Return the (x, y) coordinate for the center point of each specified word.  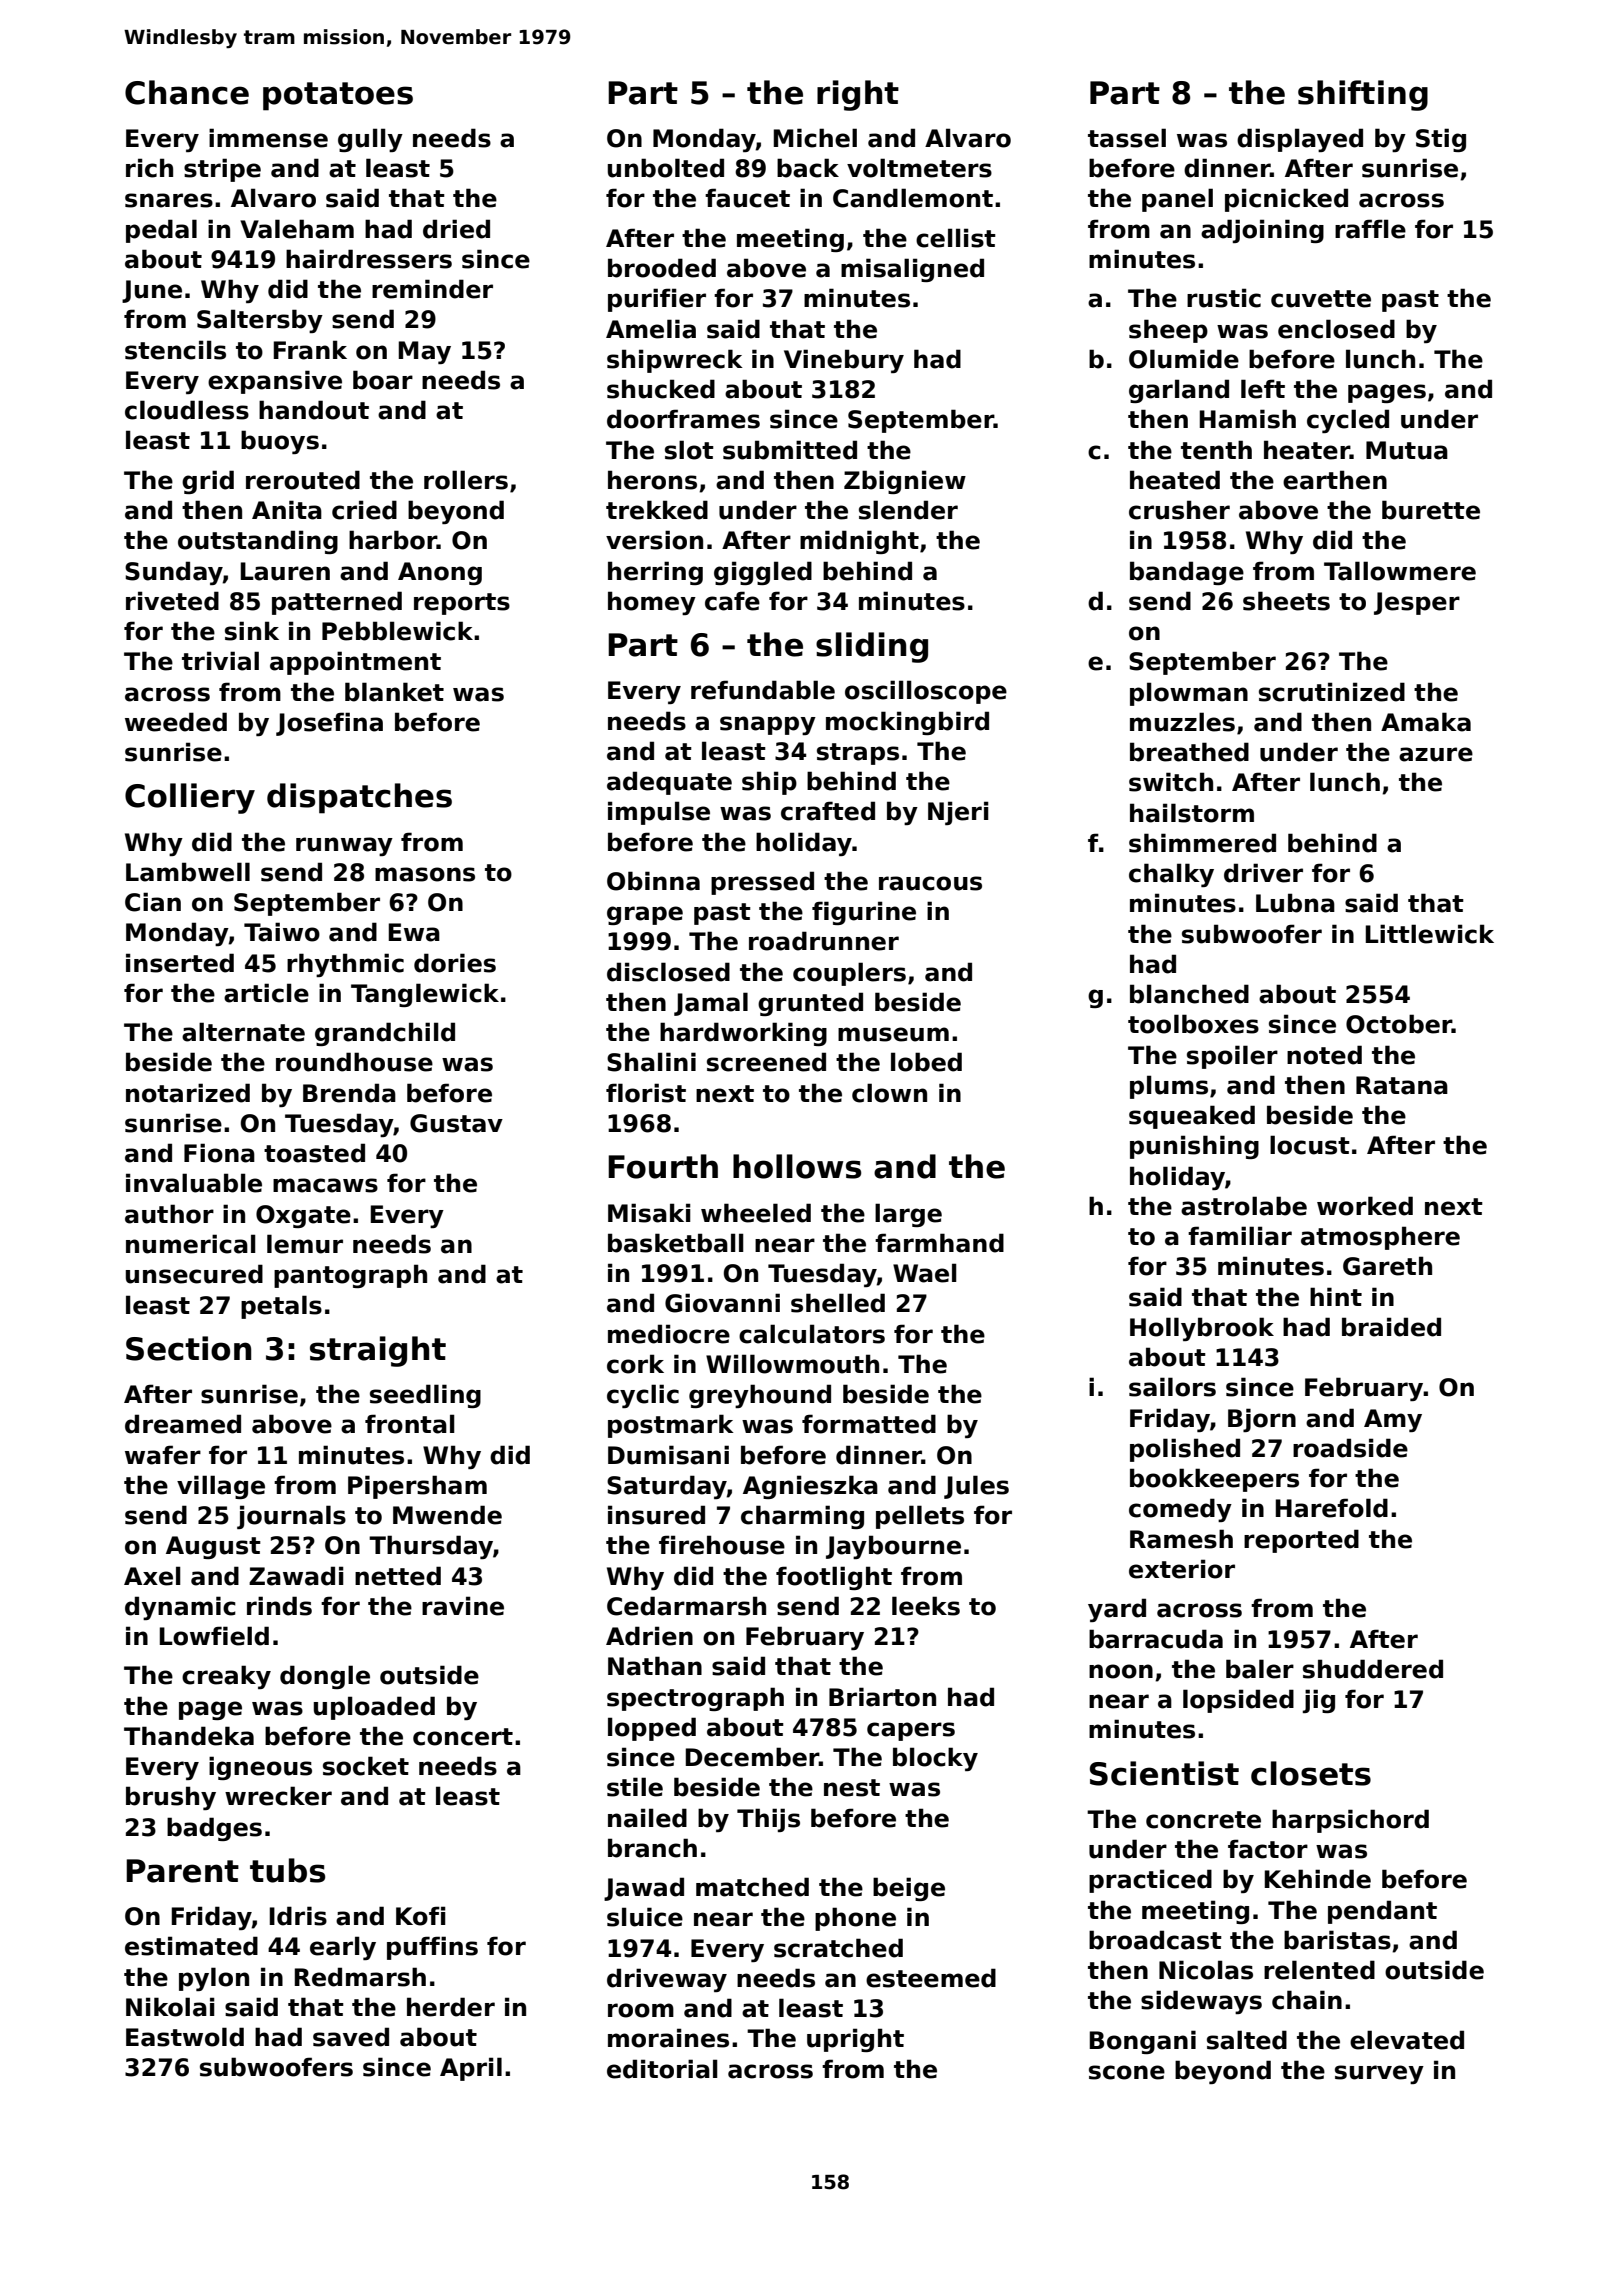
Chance (187, 92)
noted (1324, 1055)
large (908, 1215)
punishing (1194, 1147)
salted (1247, 2040)
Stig (1441, 140)
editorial (662, 2069)
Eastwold (185, 2037)
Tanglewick (425, 995)
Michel (815, 138)
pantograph (350, 1276)
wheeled (756, 1213)
